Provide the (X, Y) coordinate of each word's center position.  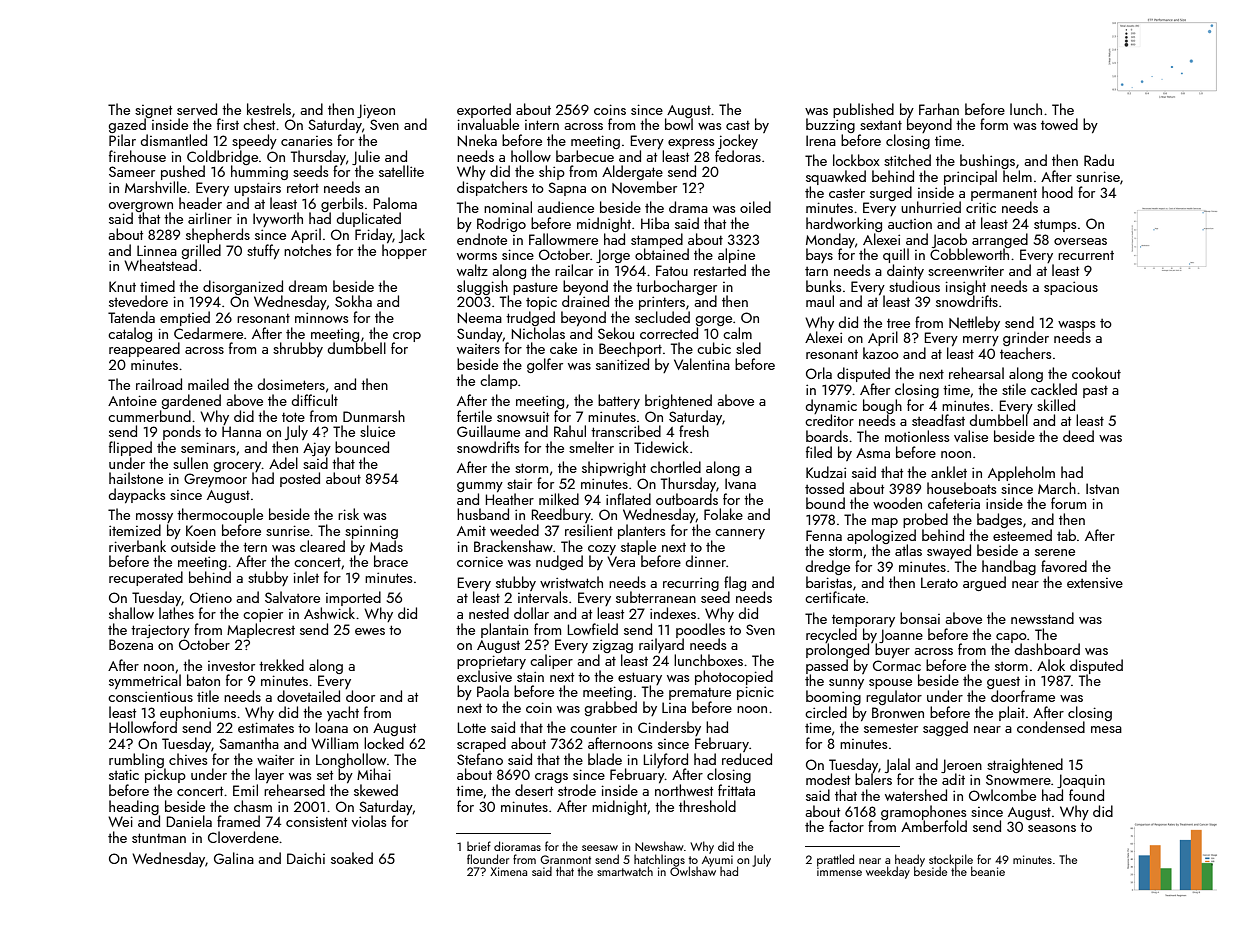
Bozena (131, 644)
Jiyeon (376, 111)
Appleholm (1021, 473)
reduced (747, 759)
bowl (679, 124)
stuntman (159, 838)
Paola (493, 691)
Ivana (740, 483)
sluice (377, 431)
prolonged (837, 650)
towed (1059, 124)
